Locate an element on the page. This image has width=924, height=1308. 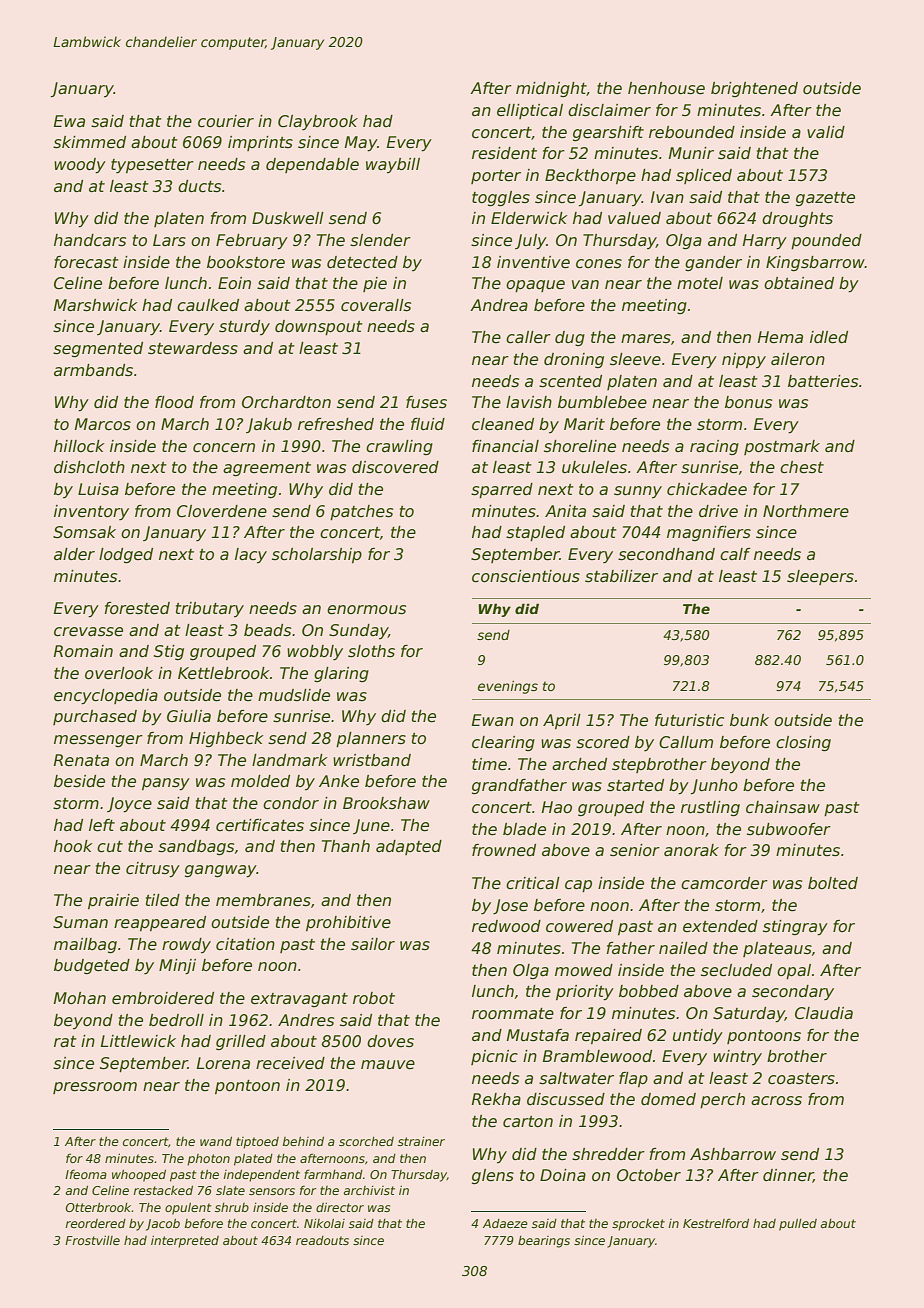
roommate is located at coordinates (513, 1014).
